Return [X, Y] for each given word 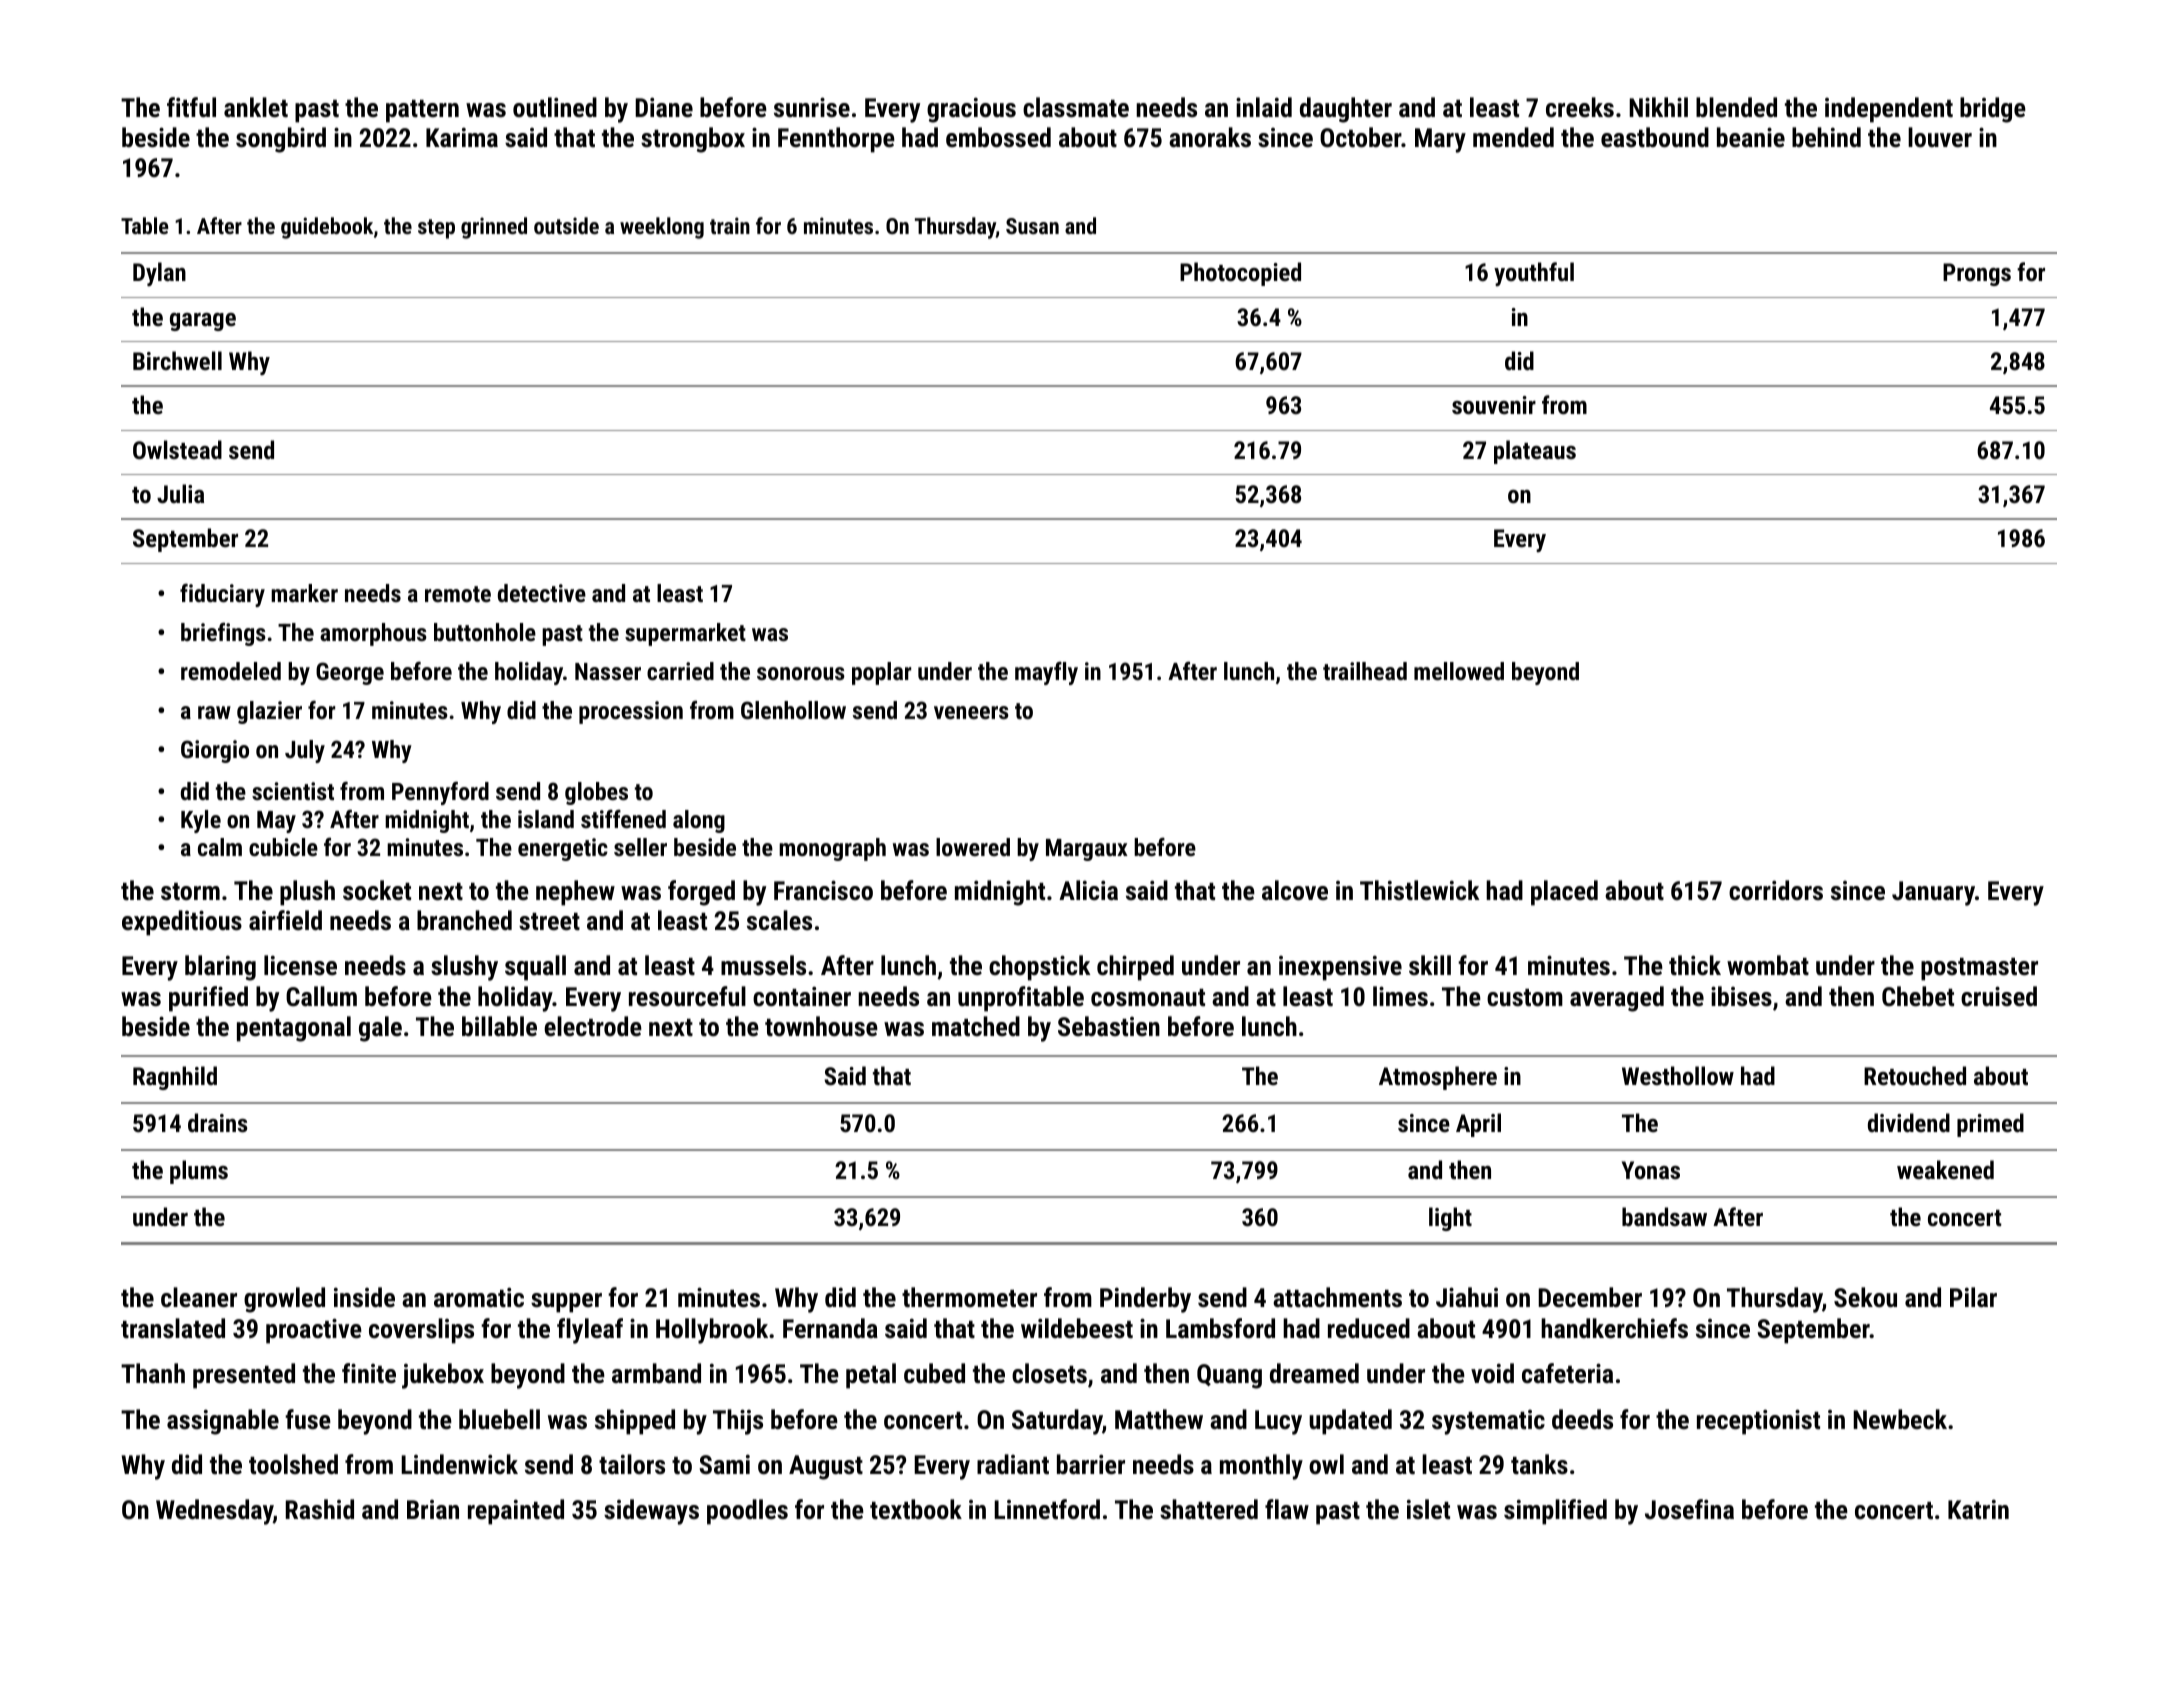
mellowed [1459, 671]
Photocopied [1240, 274]
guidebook [327, 228]
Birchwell [177, 360]
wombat [1768, 965]
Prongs [1977, 274]
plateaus [1535, 452]
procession [631, 712]
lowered [973, 847]
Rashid [320, 1509]
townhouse [821, 1026]
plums [199, 1172]
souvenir [1494, 405]
